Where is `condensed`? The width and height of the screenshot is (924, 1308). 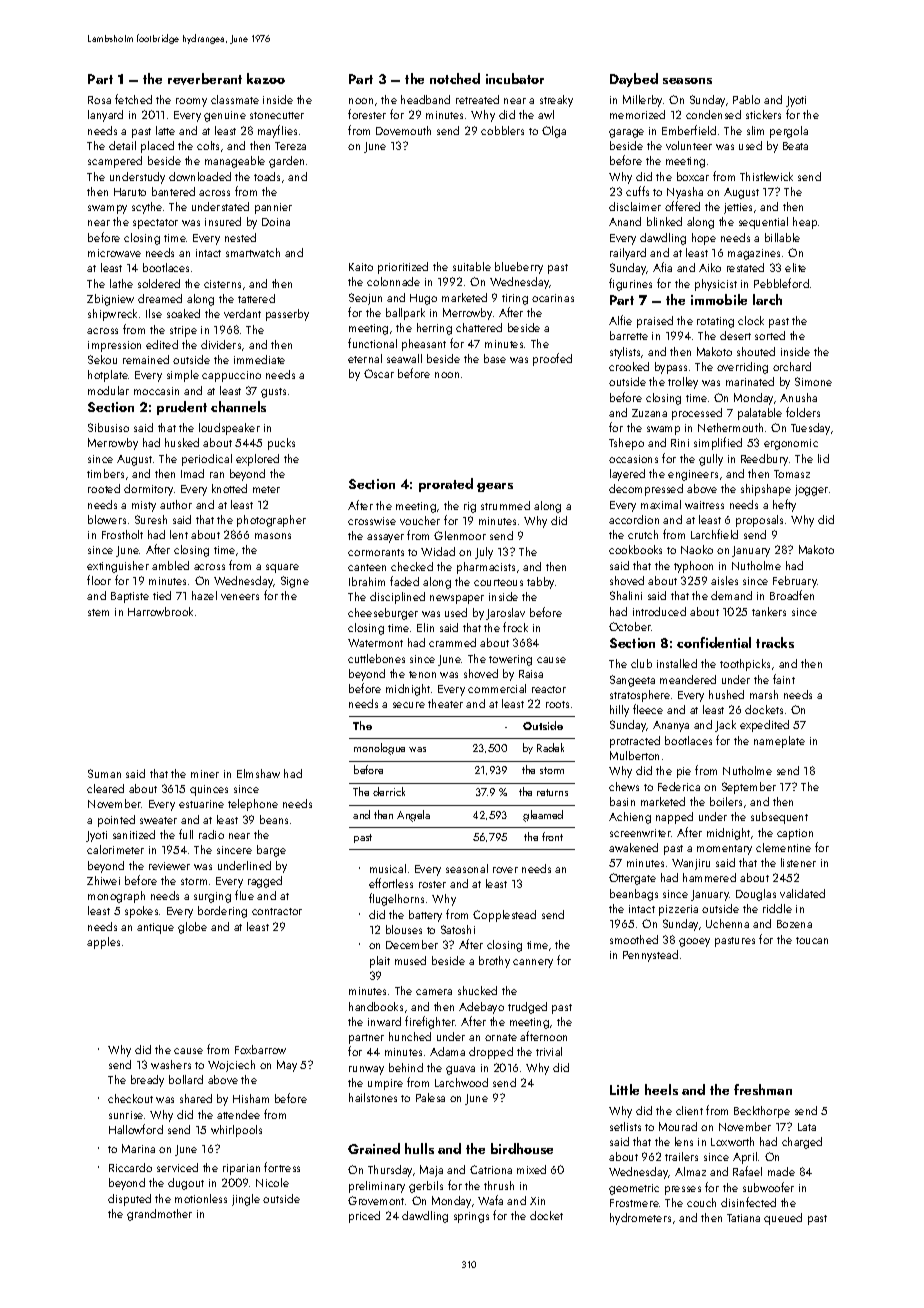
condensed is located at coordinates (713, 114).
